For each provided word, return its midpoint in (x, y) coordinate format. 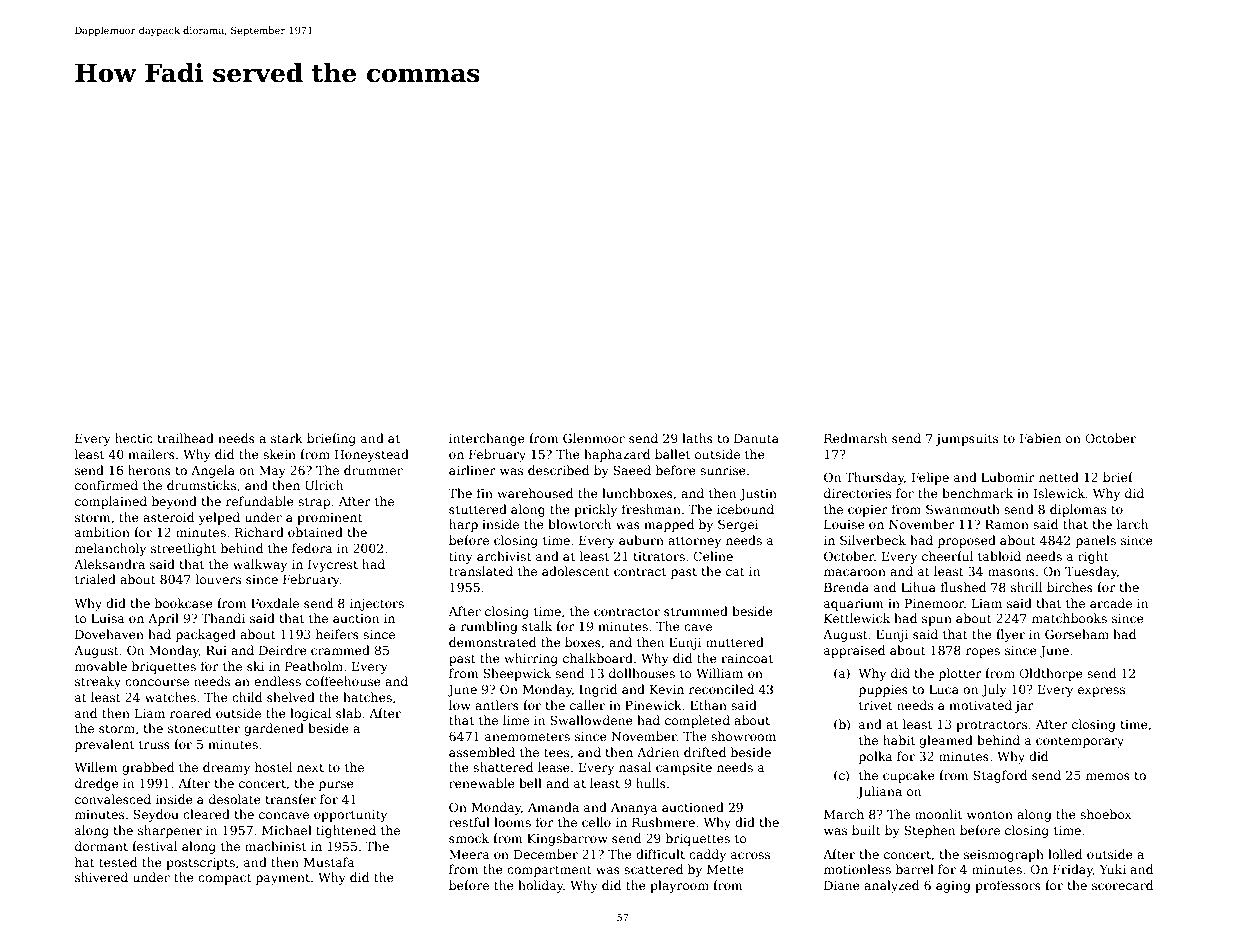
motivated (980, 705)
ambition (102, 532)
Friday (1073, 870)
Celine (713, 556)
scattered (653, 869)
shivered (101, 877)
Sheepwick (517, 674)
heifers (337, 634)
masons (1011, 572)
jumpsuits (966, 440)
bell (530, 783)
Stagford (1000, 776)
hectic (134, 438)
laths (697, 438)
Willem (96, 767)
